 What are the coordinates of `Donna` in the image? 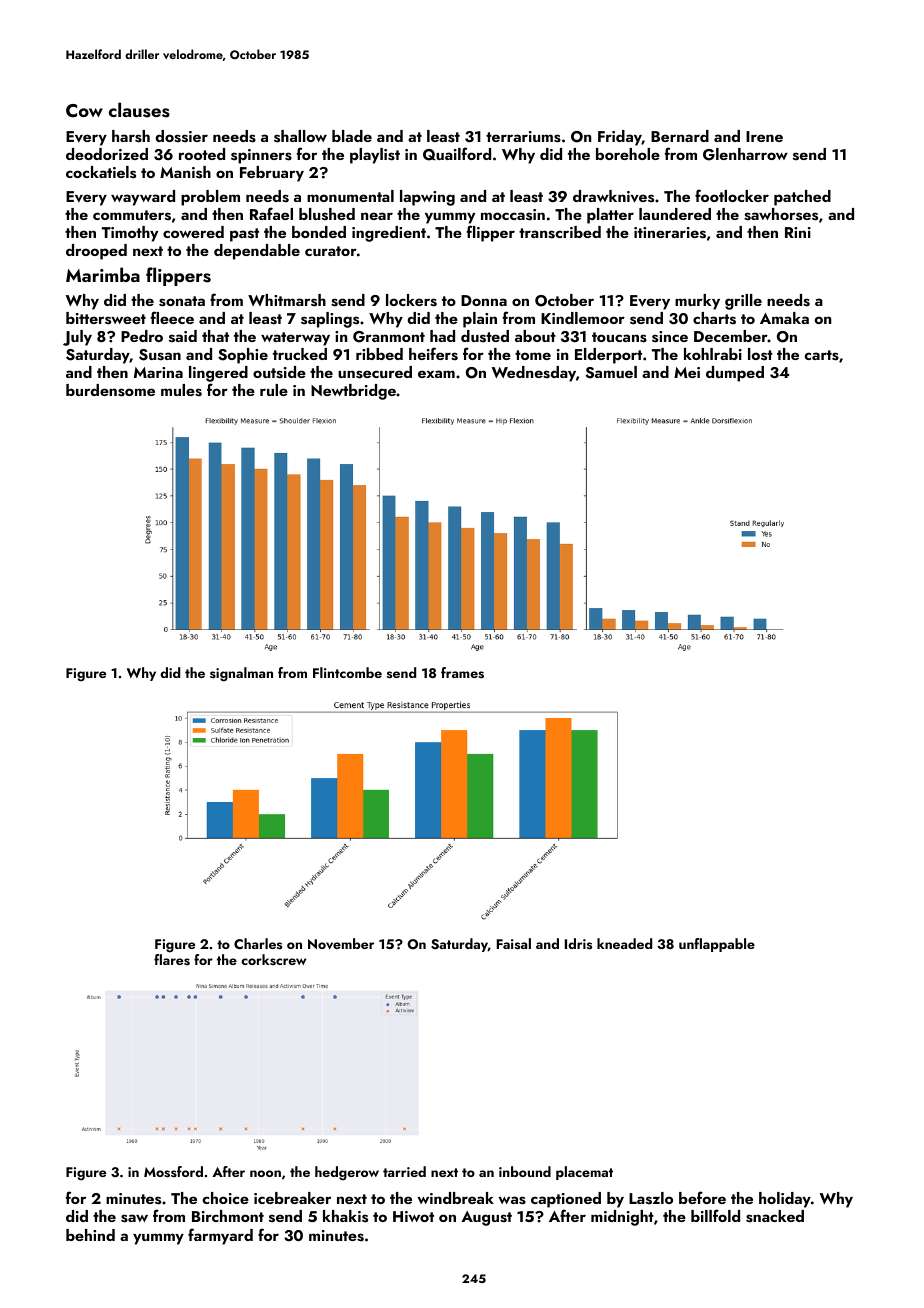 It's located at (484, 300).
